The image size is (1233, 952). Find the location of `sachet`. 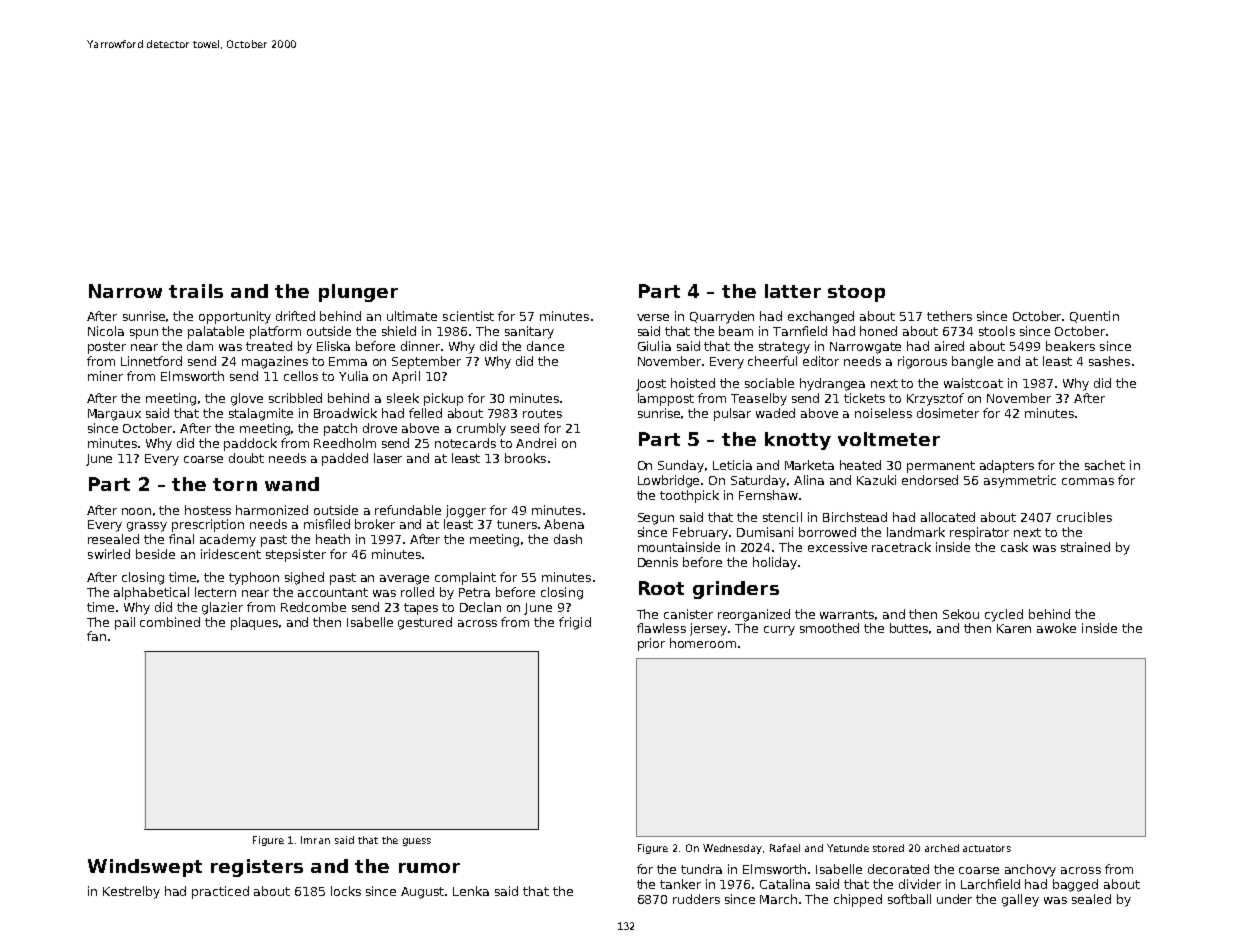

sachet is located at coordinates (1105, 465).
